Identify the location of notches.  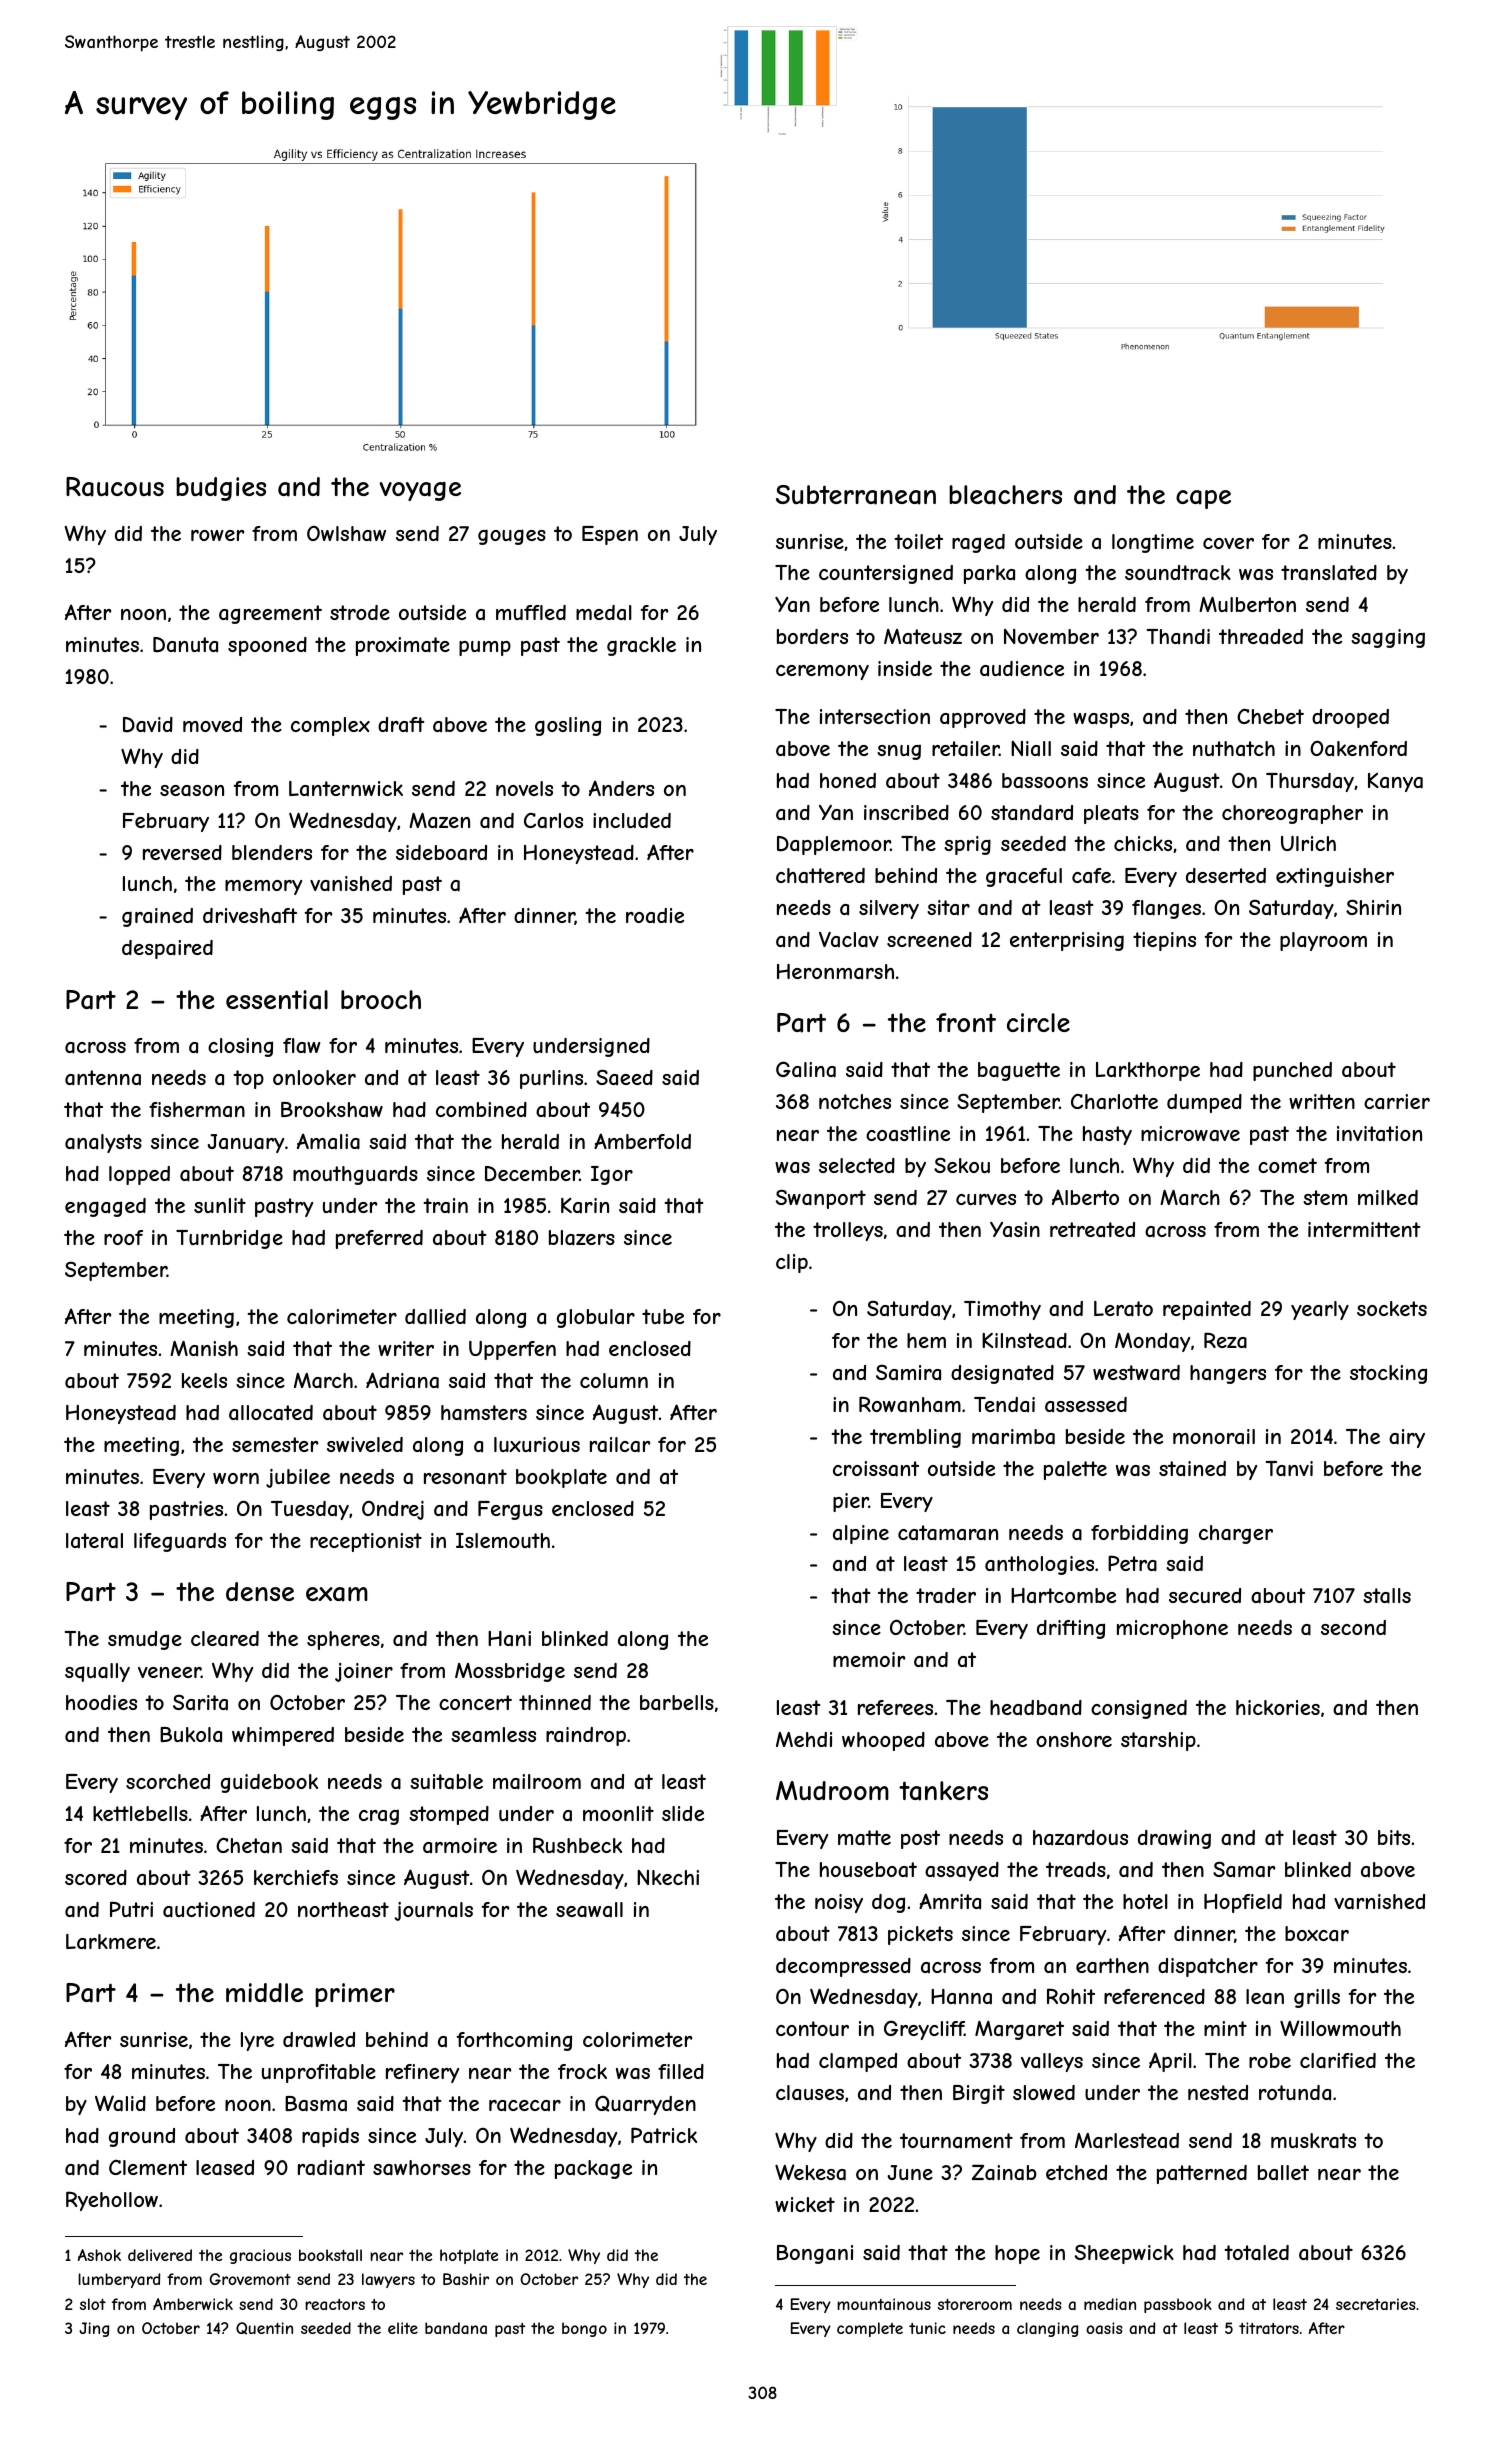
(855, 1101).
